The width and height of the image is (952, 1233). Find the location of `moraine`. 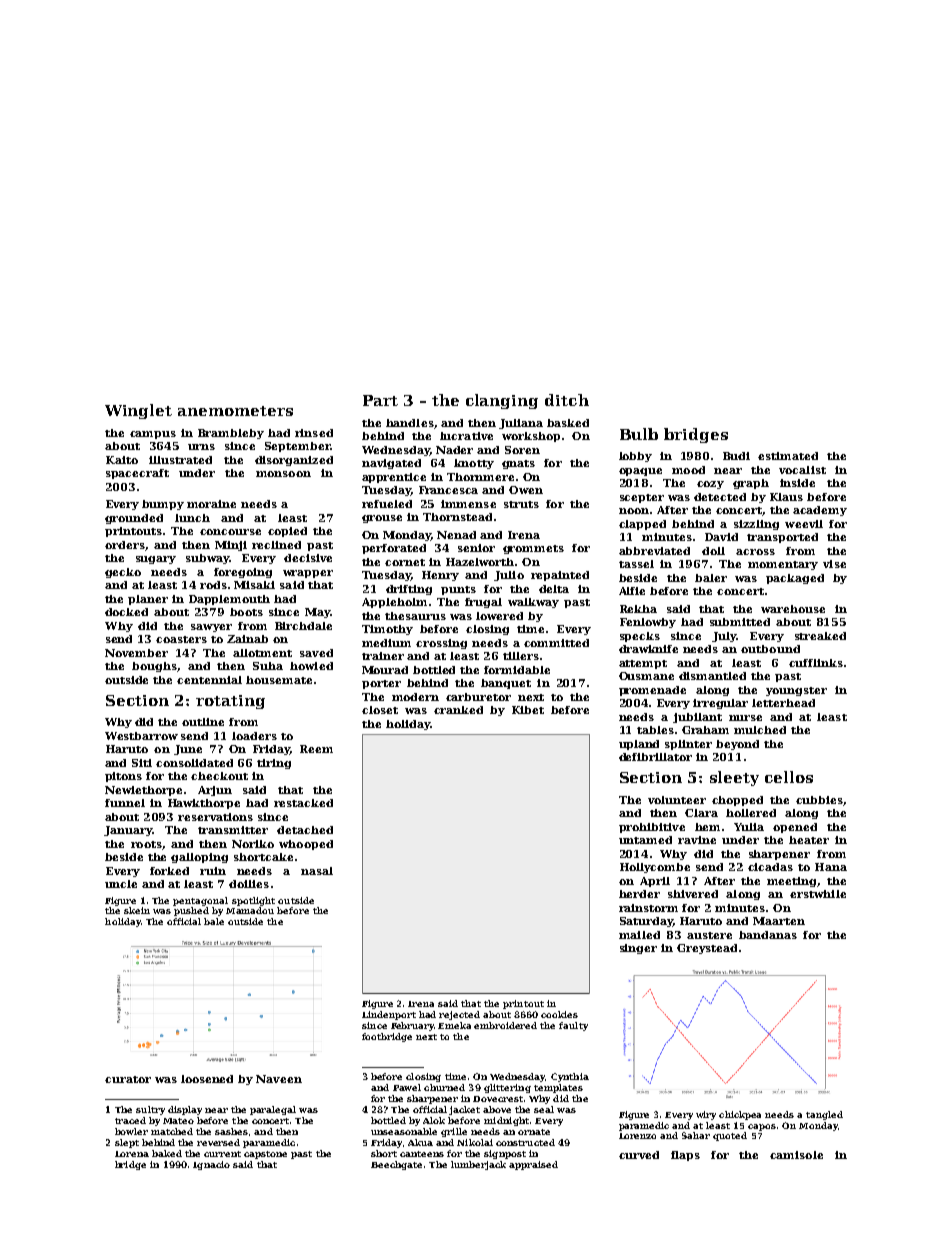

moraine is located at coordinates (211, 504).
